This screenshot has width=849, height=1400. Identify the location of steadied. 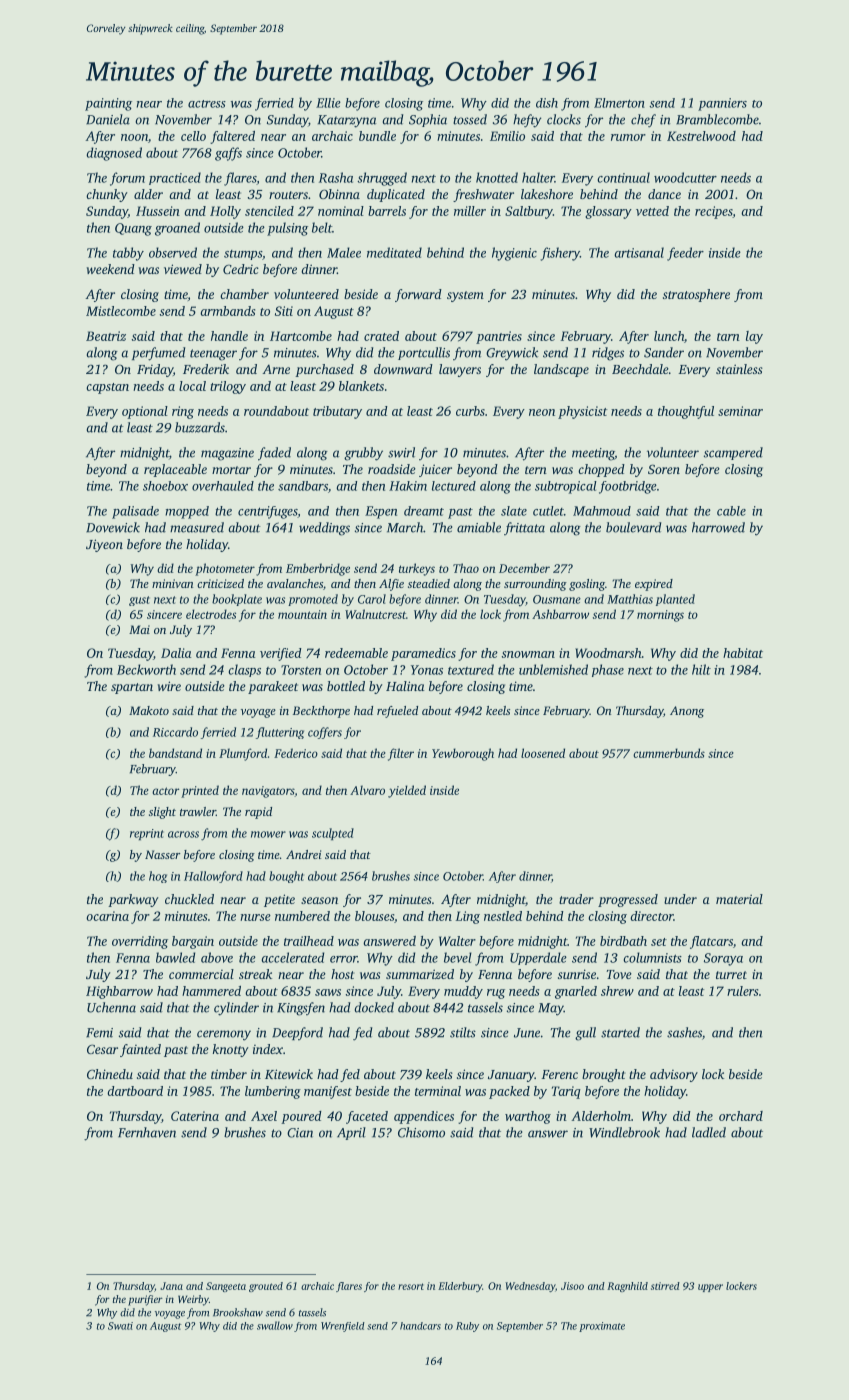
(429, 583).
